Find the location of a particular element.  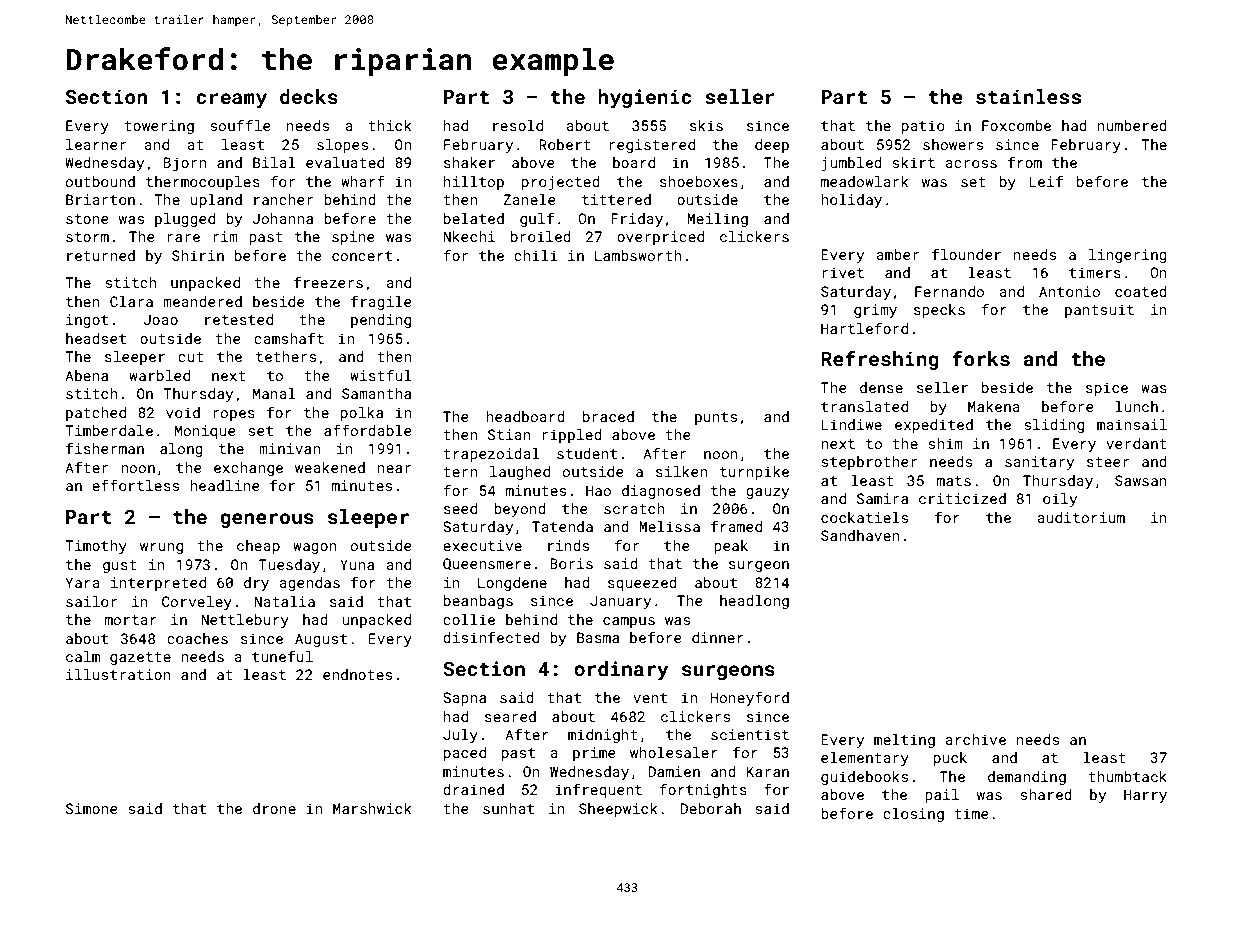

Karan is located at coordinates (768, 771).
